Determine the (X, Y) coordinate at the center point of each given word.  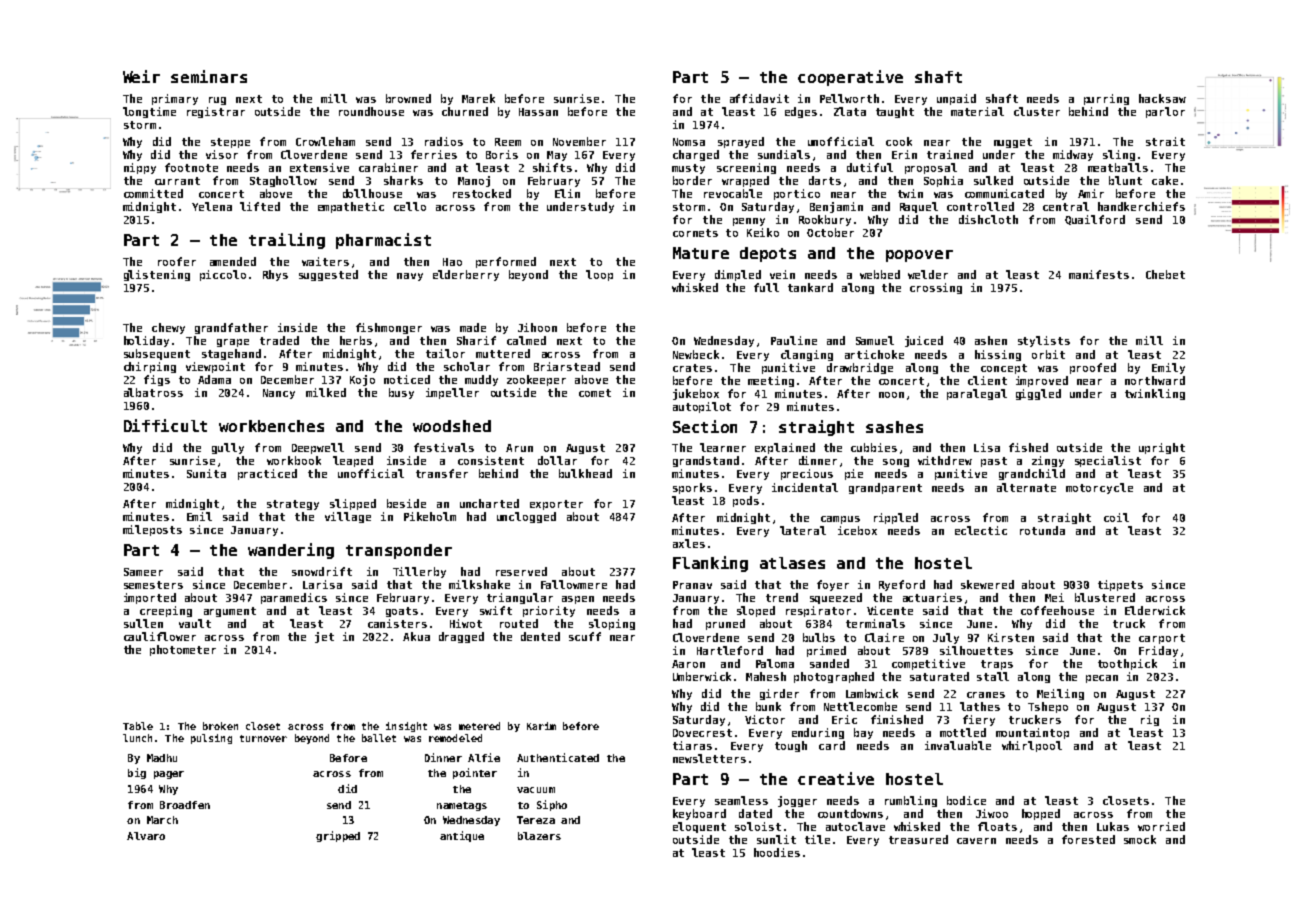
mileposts (152, 530)
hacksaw (1162, 98)
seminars (209, 76)
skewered (987, 584)
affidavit (759, 98)
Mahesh (766, 676)
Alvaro (146, 836)
